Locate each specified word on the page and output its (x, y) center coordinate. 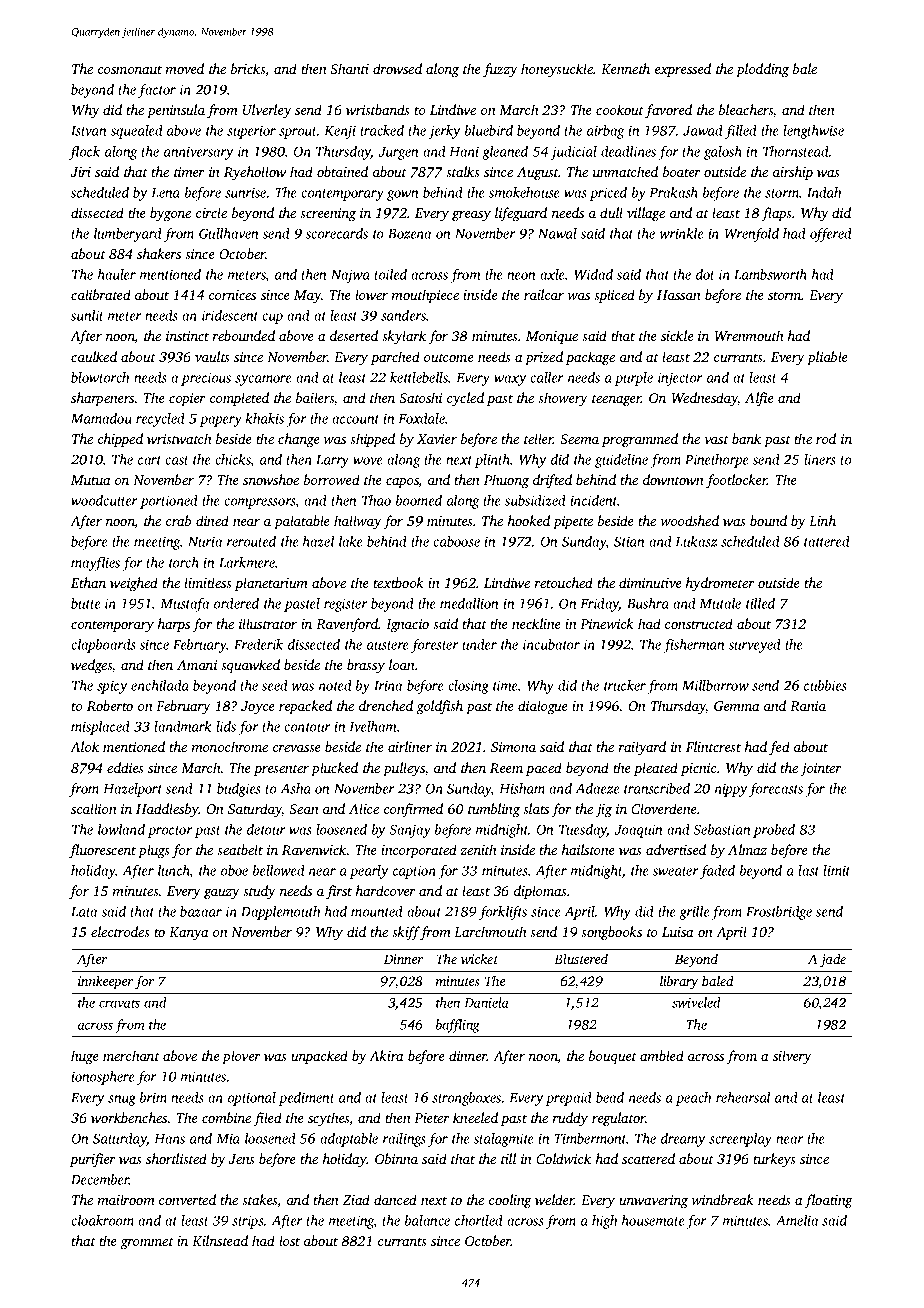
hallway (358, 522)
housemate (653, 1220)
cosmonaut (130, 70)
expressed (683, 70)
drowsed (397, 68)
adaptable (349, 1140)
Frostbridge (779, 913)
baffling (458, 1026)
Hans (169, 1139)
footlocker (736, 481)
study (259, 892)
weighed (134, 584)
